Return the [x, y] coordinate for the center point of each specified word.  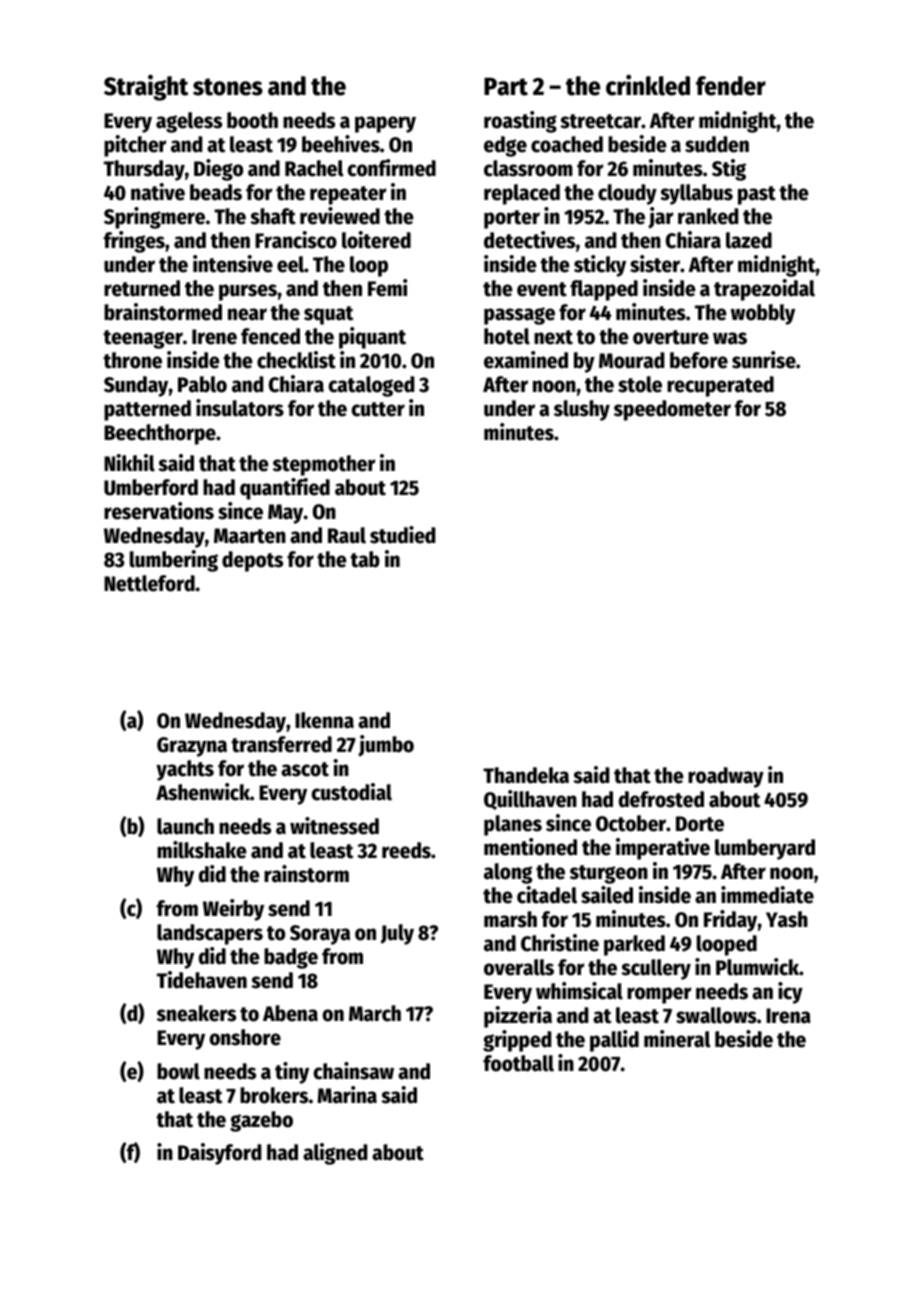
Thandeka [526, 775]
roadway [726, 777]
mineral [677, 1039]
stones [228, 87]
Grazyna [192, 747]
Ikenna [324, 720]
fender [731, 86]
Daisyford [220, 1154]
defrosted [661, 799]
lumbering [174, 561]
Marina [347, 1095]
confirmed [391, 168]
